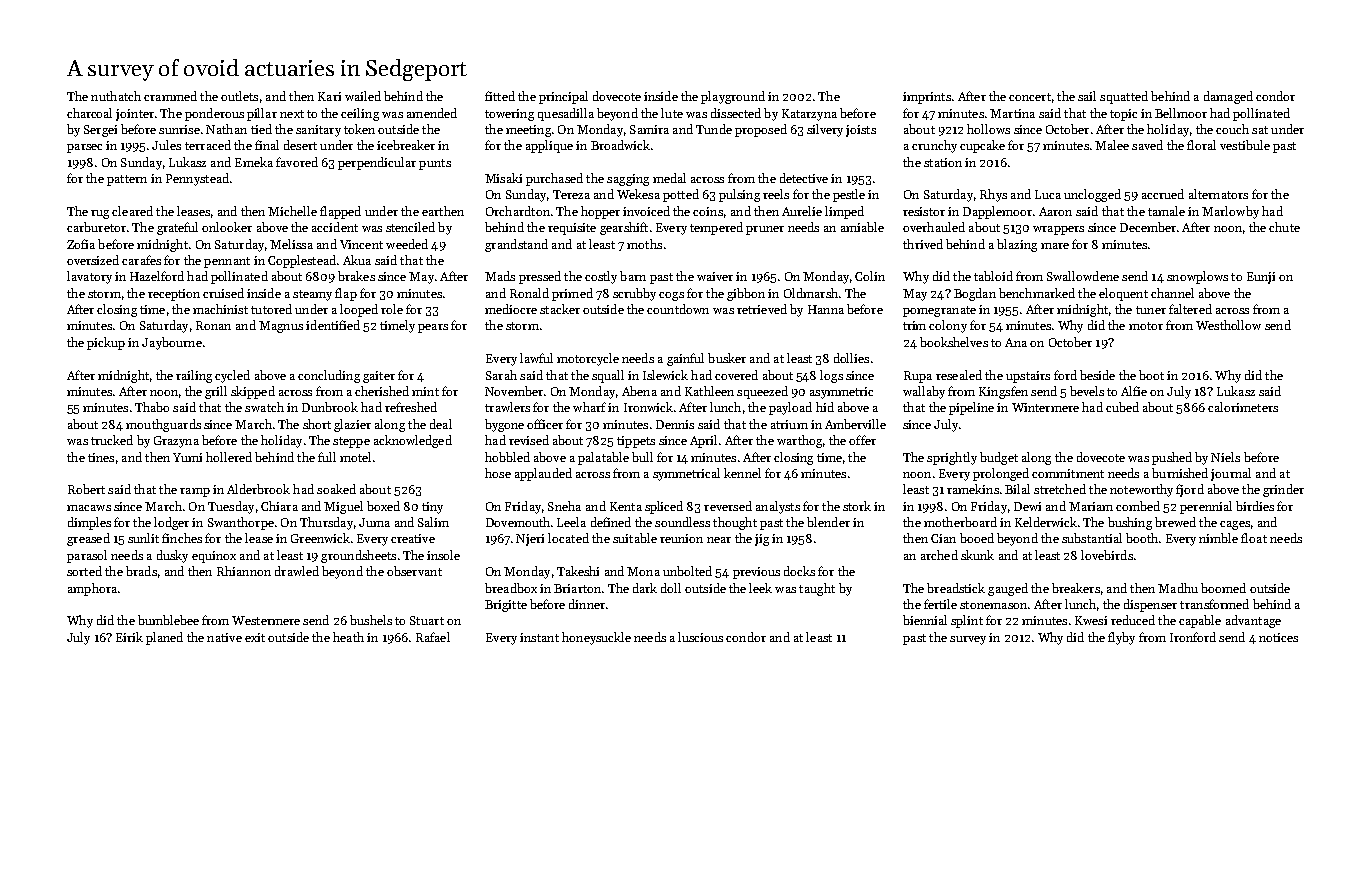 Image resolution: width=1372 pixels, height=887 pixels. Describe the element at coordinates (790, 408) in the image. I see `payload` at that location.
